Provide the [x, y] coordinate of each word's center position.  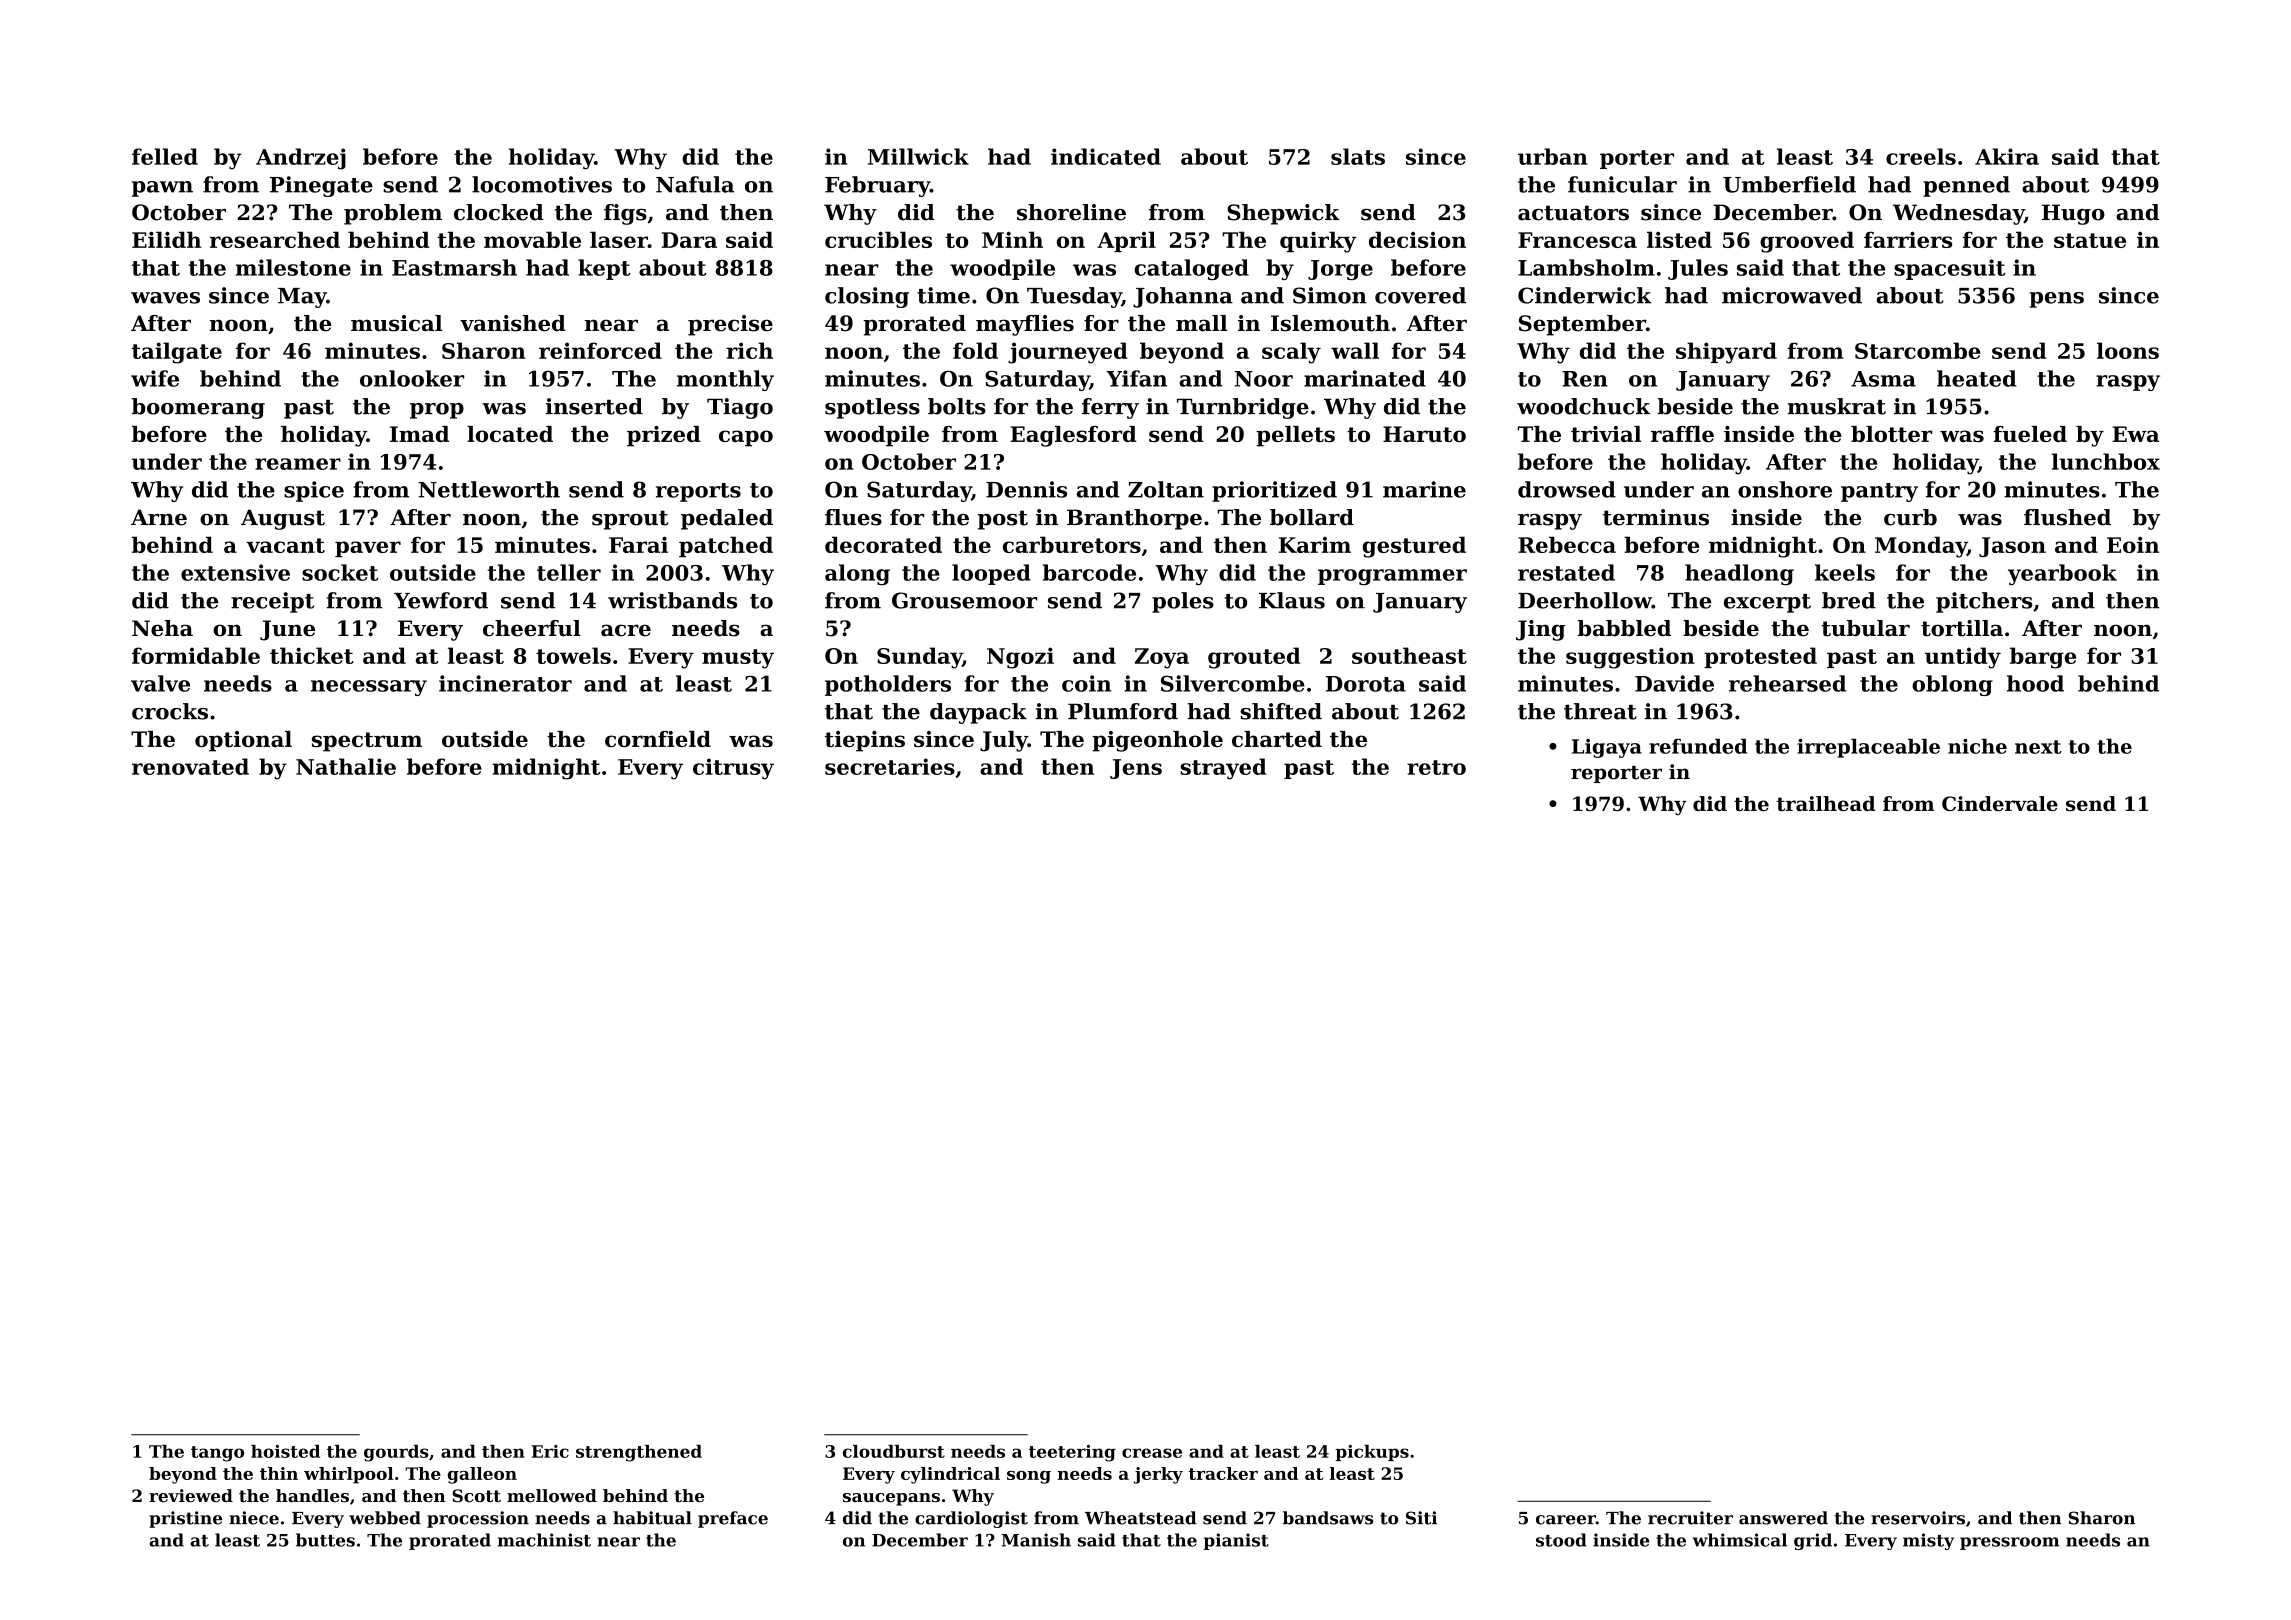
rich [749, 350]
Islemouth [1330, 323]
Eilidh [166, 239]
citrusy [733, 769]
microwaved [1792, 295]
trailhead [1826, 803]
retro [1436, 767]
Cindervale [2000, 803]
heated [1977, 378]
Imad [419, 434]
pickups [1372, 1453]
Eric [550, 1451]
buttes [325, 1540]
